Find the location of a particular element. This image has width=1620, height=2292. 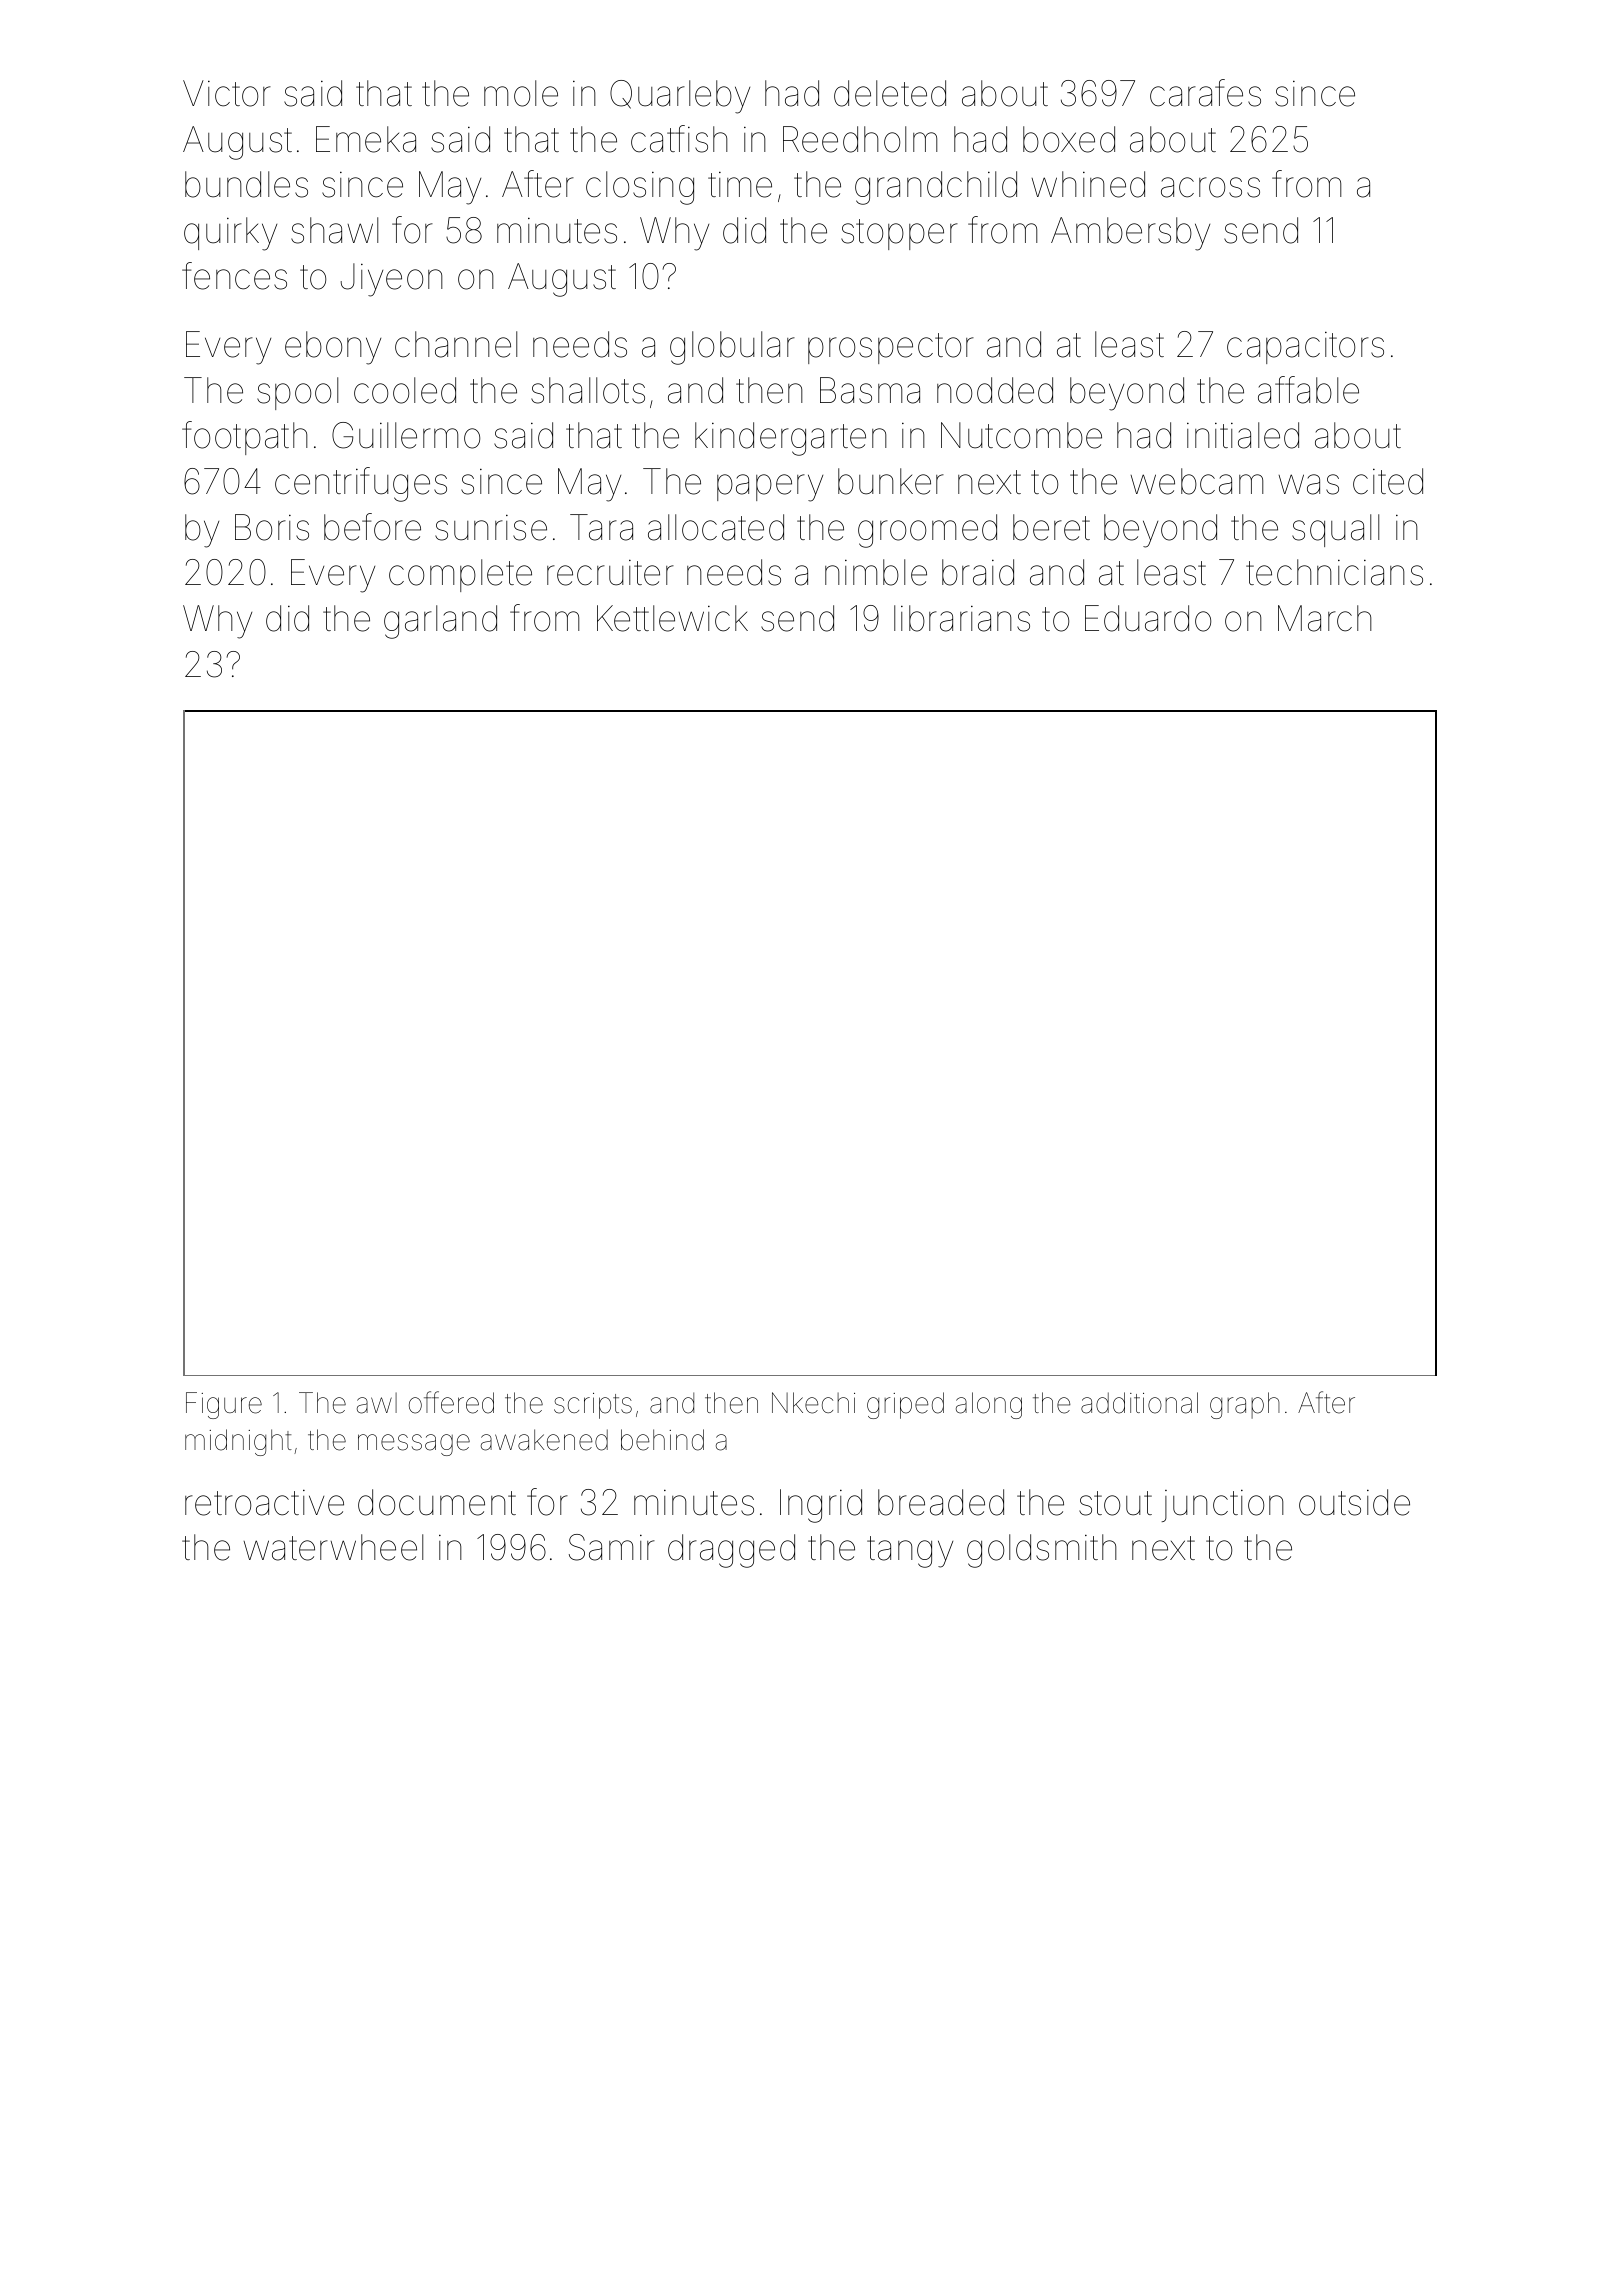

March is located at coordinates (1325, 618).
